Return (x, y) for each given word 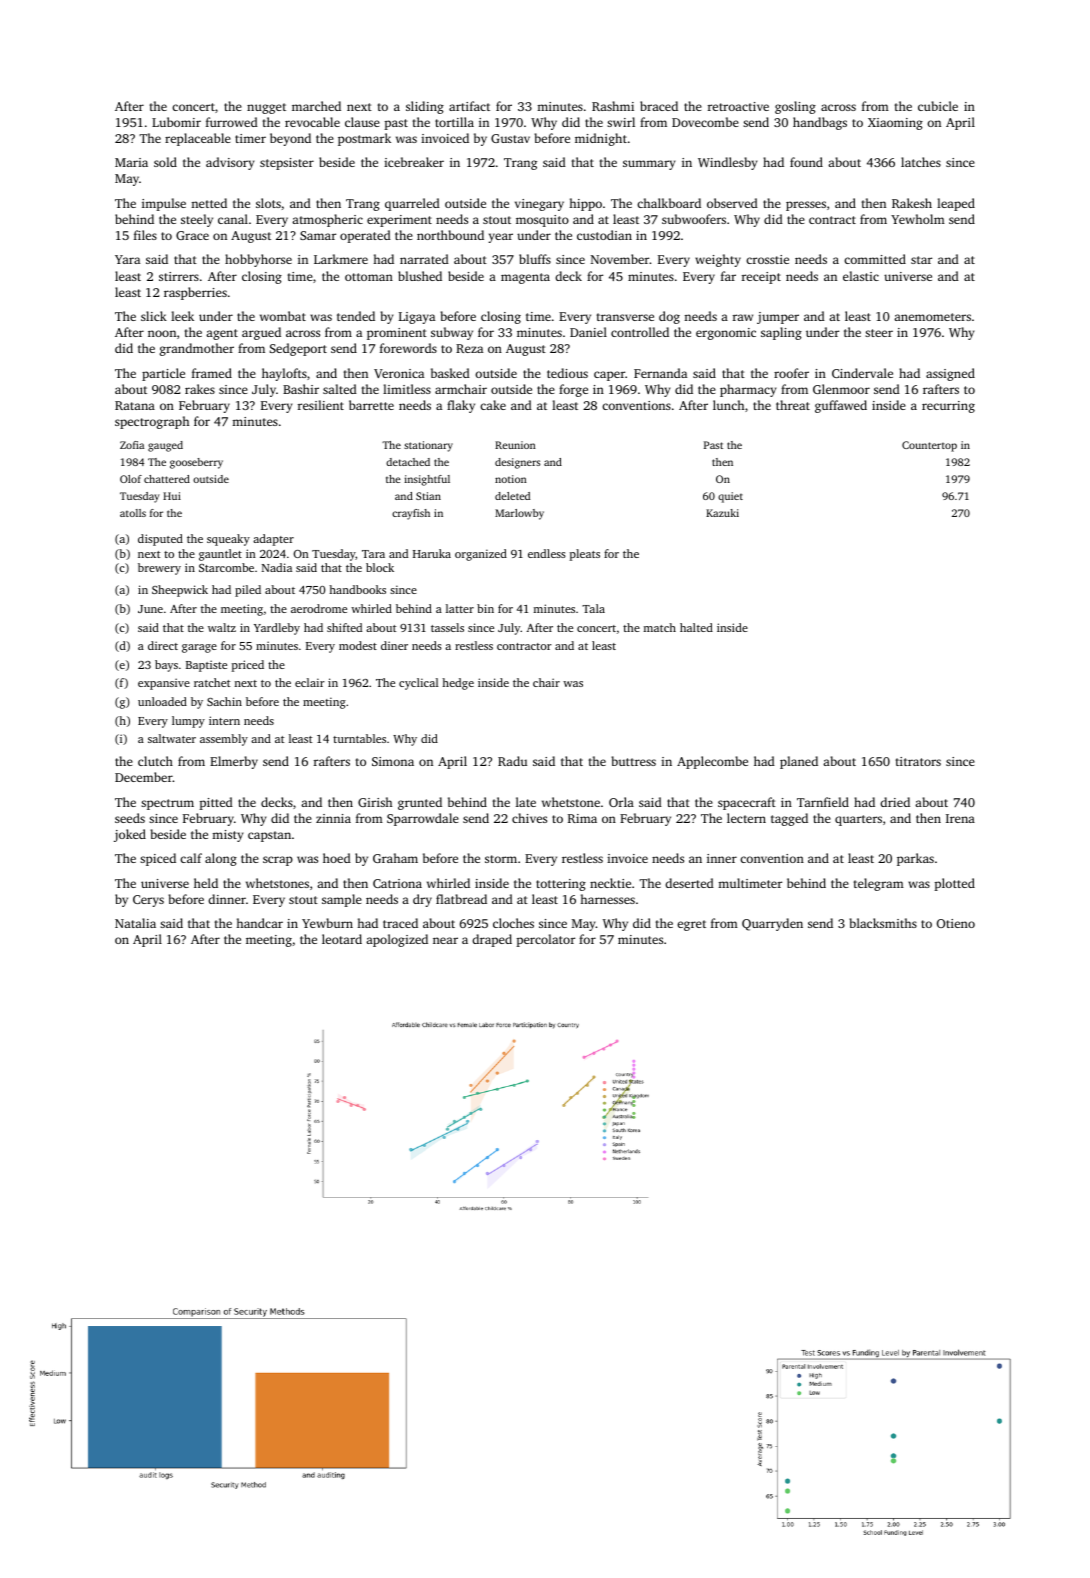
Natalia (135, 923)
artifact (469, 106)
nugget (266, 108)
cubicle (938, 106)
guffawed (841, 406)
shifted (344, 627)
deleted (512, 496)
